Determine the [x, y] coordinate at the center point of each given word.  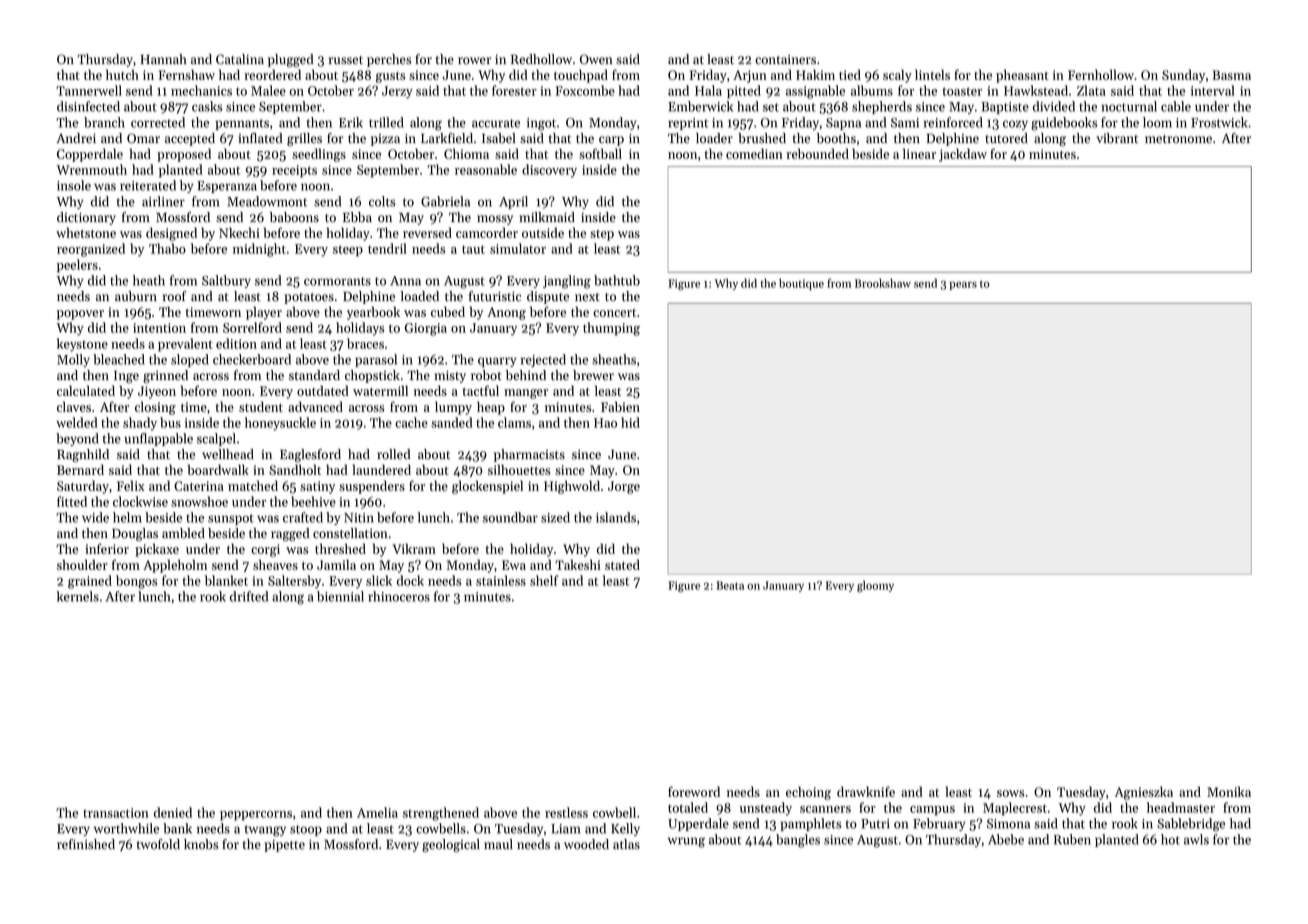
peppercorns [256, 816]
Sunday [1183, 76]
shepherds [882, 107]
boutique [801, 284]
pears [963, 285]
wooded [586, 844]
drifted [249, 596]
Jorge [624, 487]
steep [348, 251]
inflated [260, 138]
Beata [730, 585]
